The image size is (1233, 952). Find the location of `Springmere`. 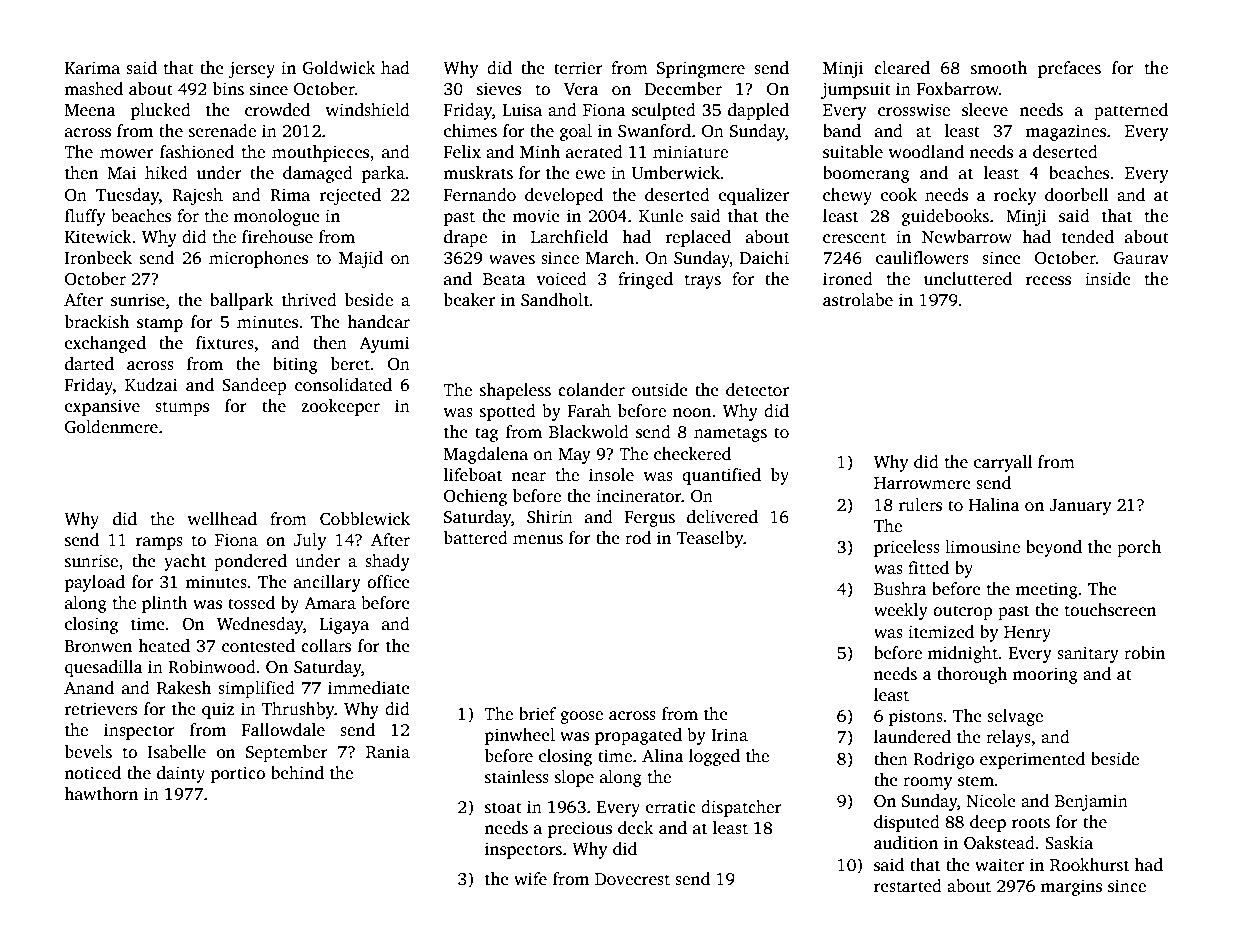

Springmere is located at coordinates (701, 69).
